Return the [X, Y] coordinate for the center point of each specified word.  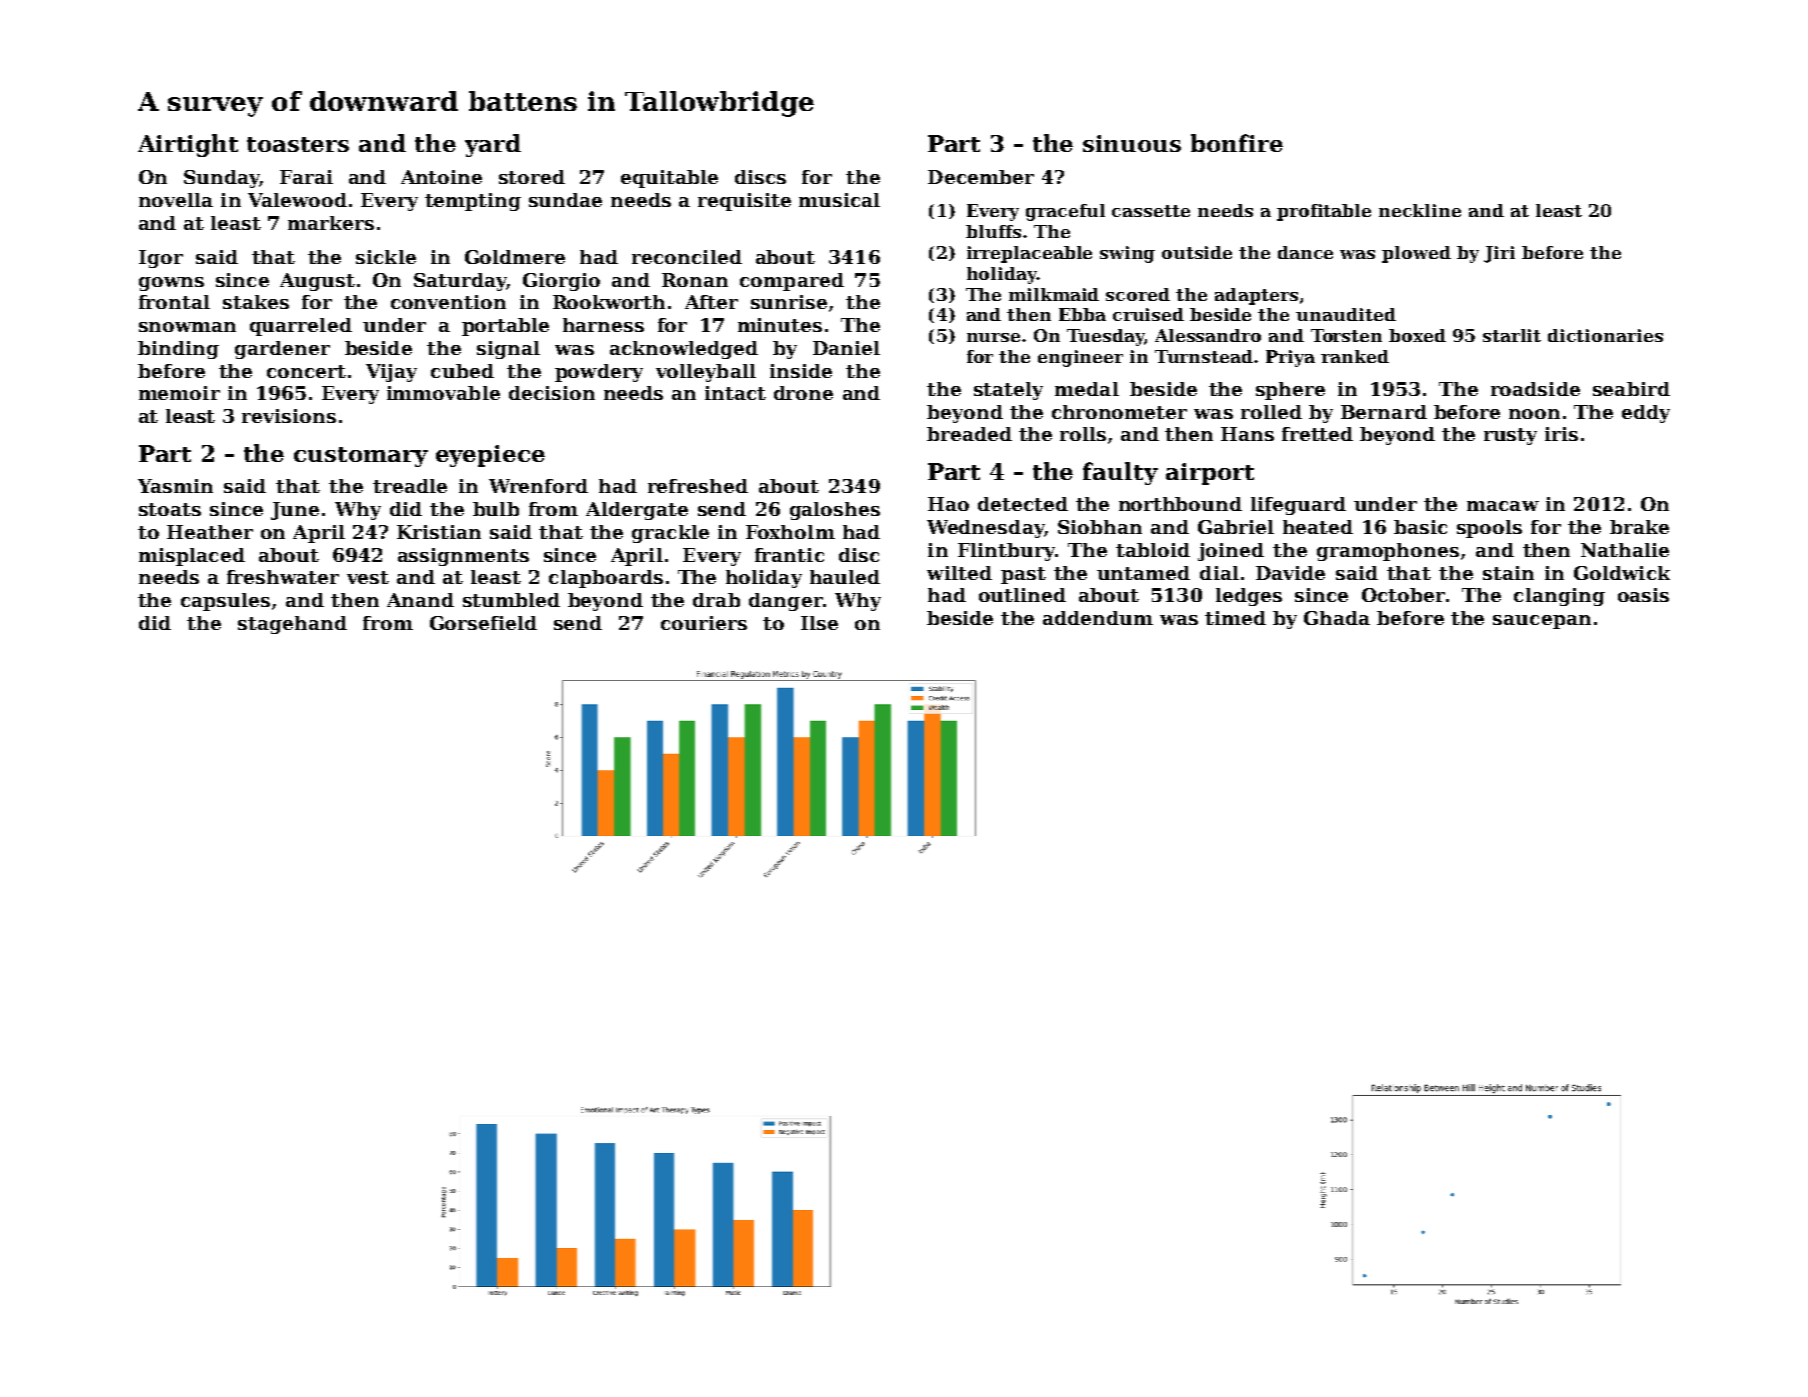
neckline [1420, 210]
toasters [298, 144]
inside [801, 371]
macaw [1503, 506]
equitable [669, 179]
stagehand [292, 625]
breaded [969, 434]
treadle [410, 486]
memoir [179, 393]
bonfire [1237, 143]
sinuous [1132, 143]
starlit [1512, 335]
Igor [161, 259]
